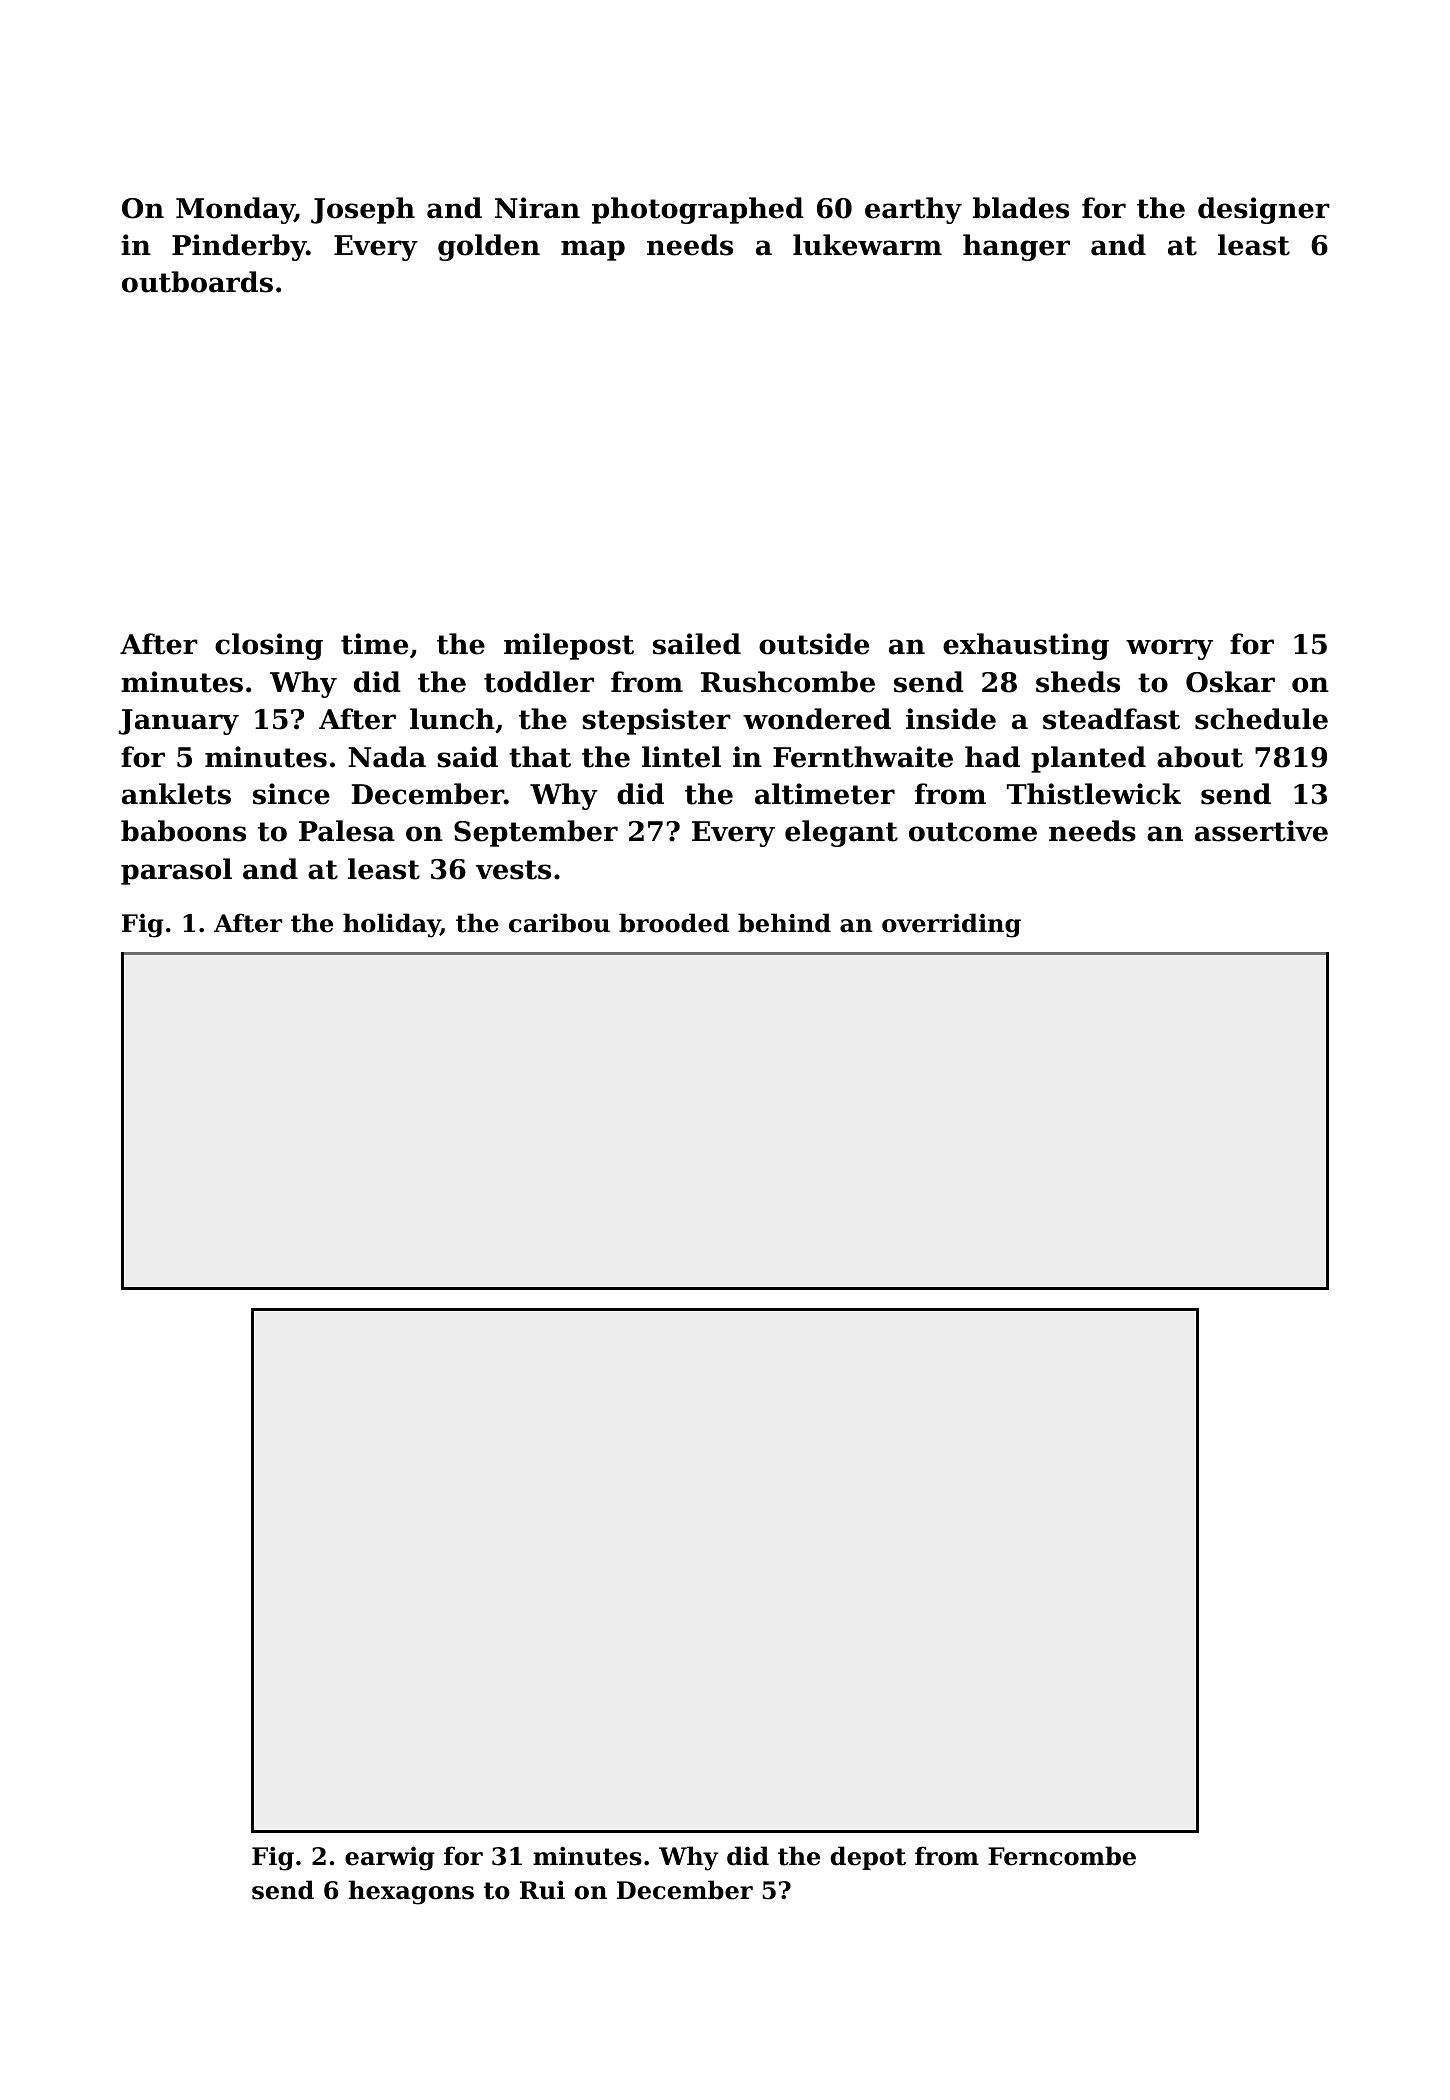 This page has height=2100, width=1450. I want to click on hanger, so click(1016, 247).
